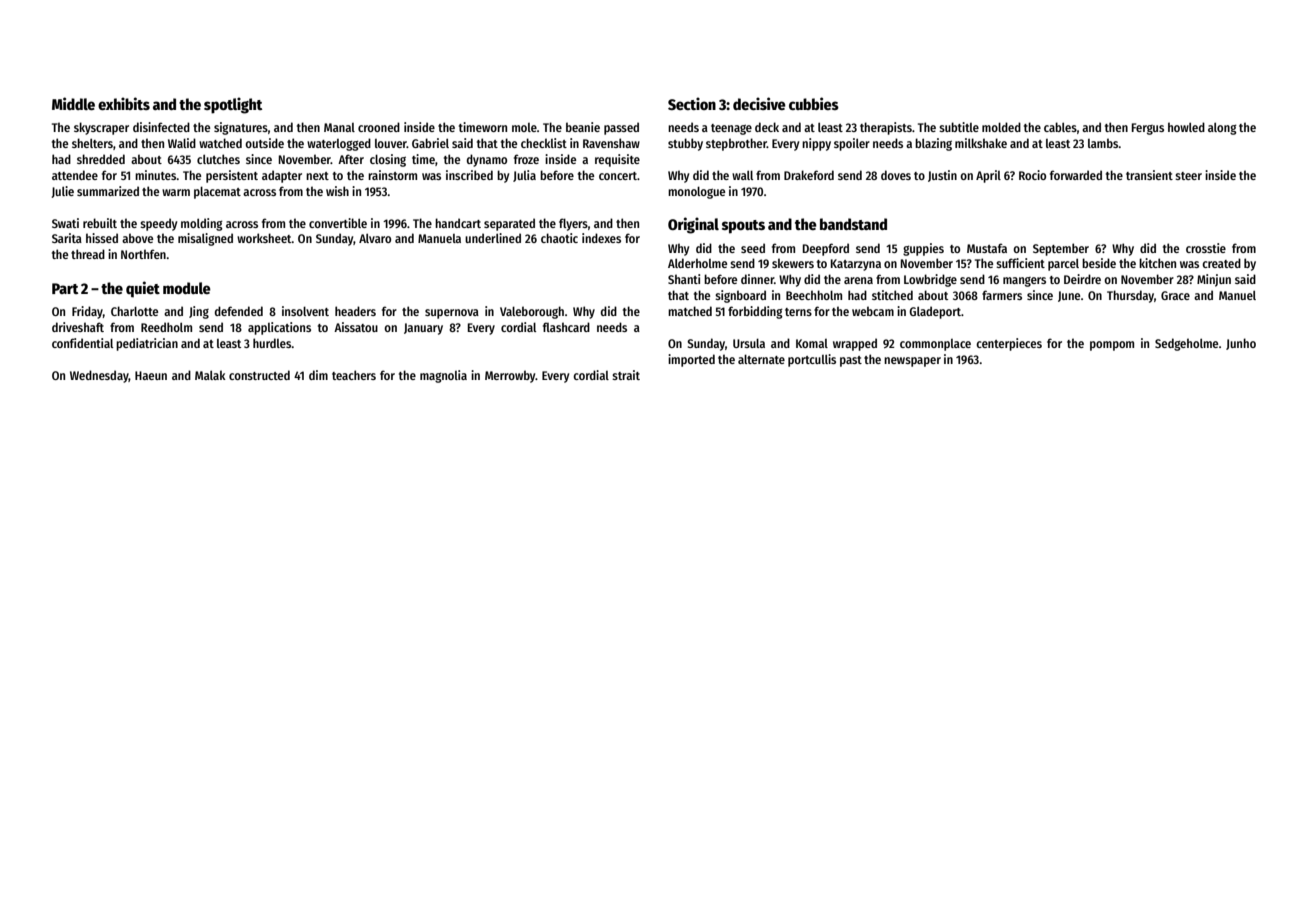  What do you see at coordinates (532, 312) in the screenshot?
I see `Valeborough` at bounding box center [532, 312].
